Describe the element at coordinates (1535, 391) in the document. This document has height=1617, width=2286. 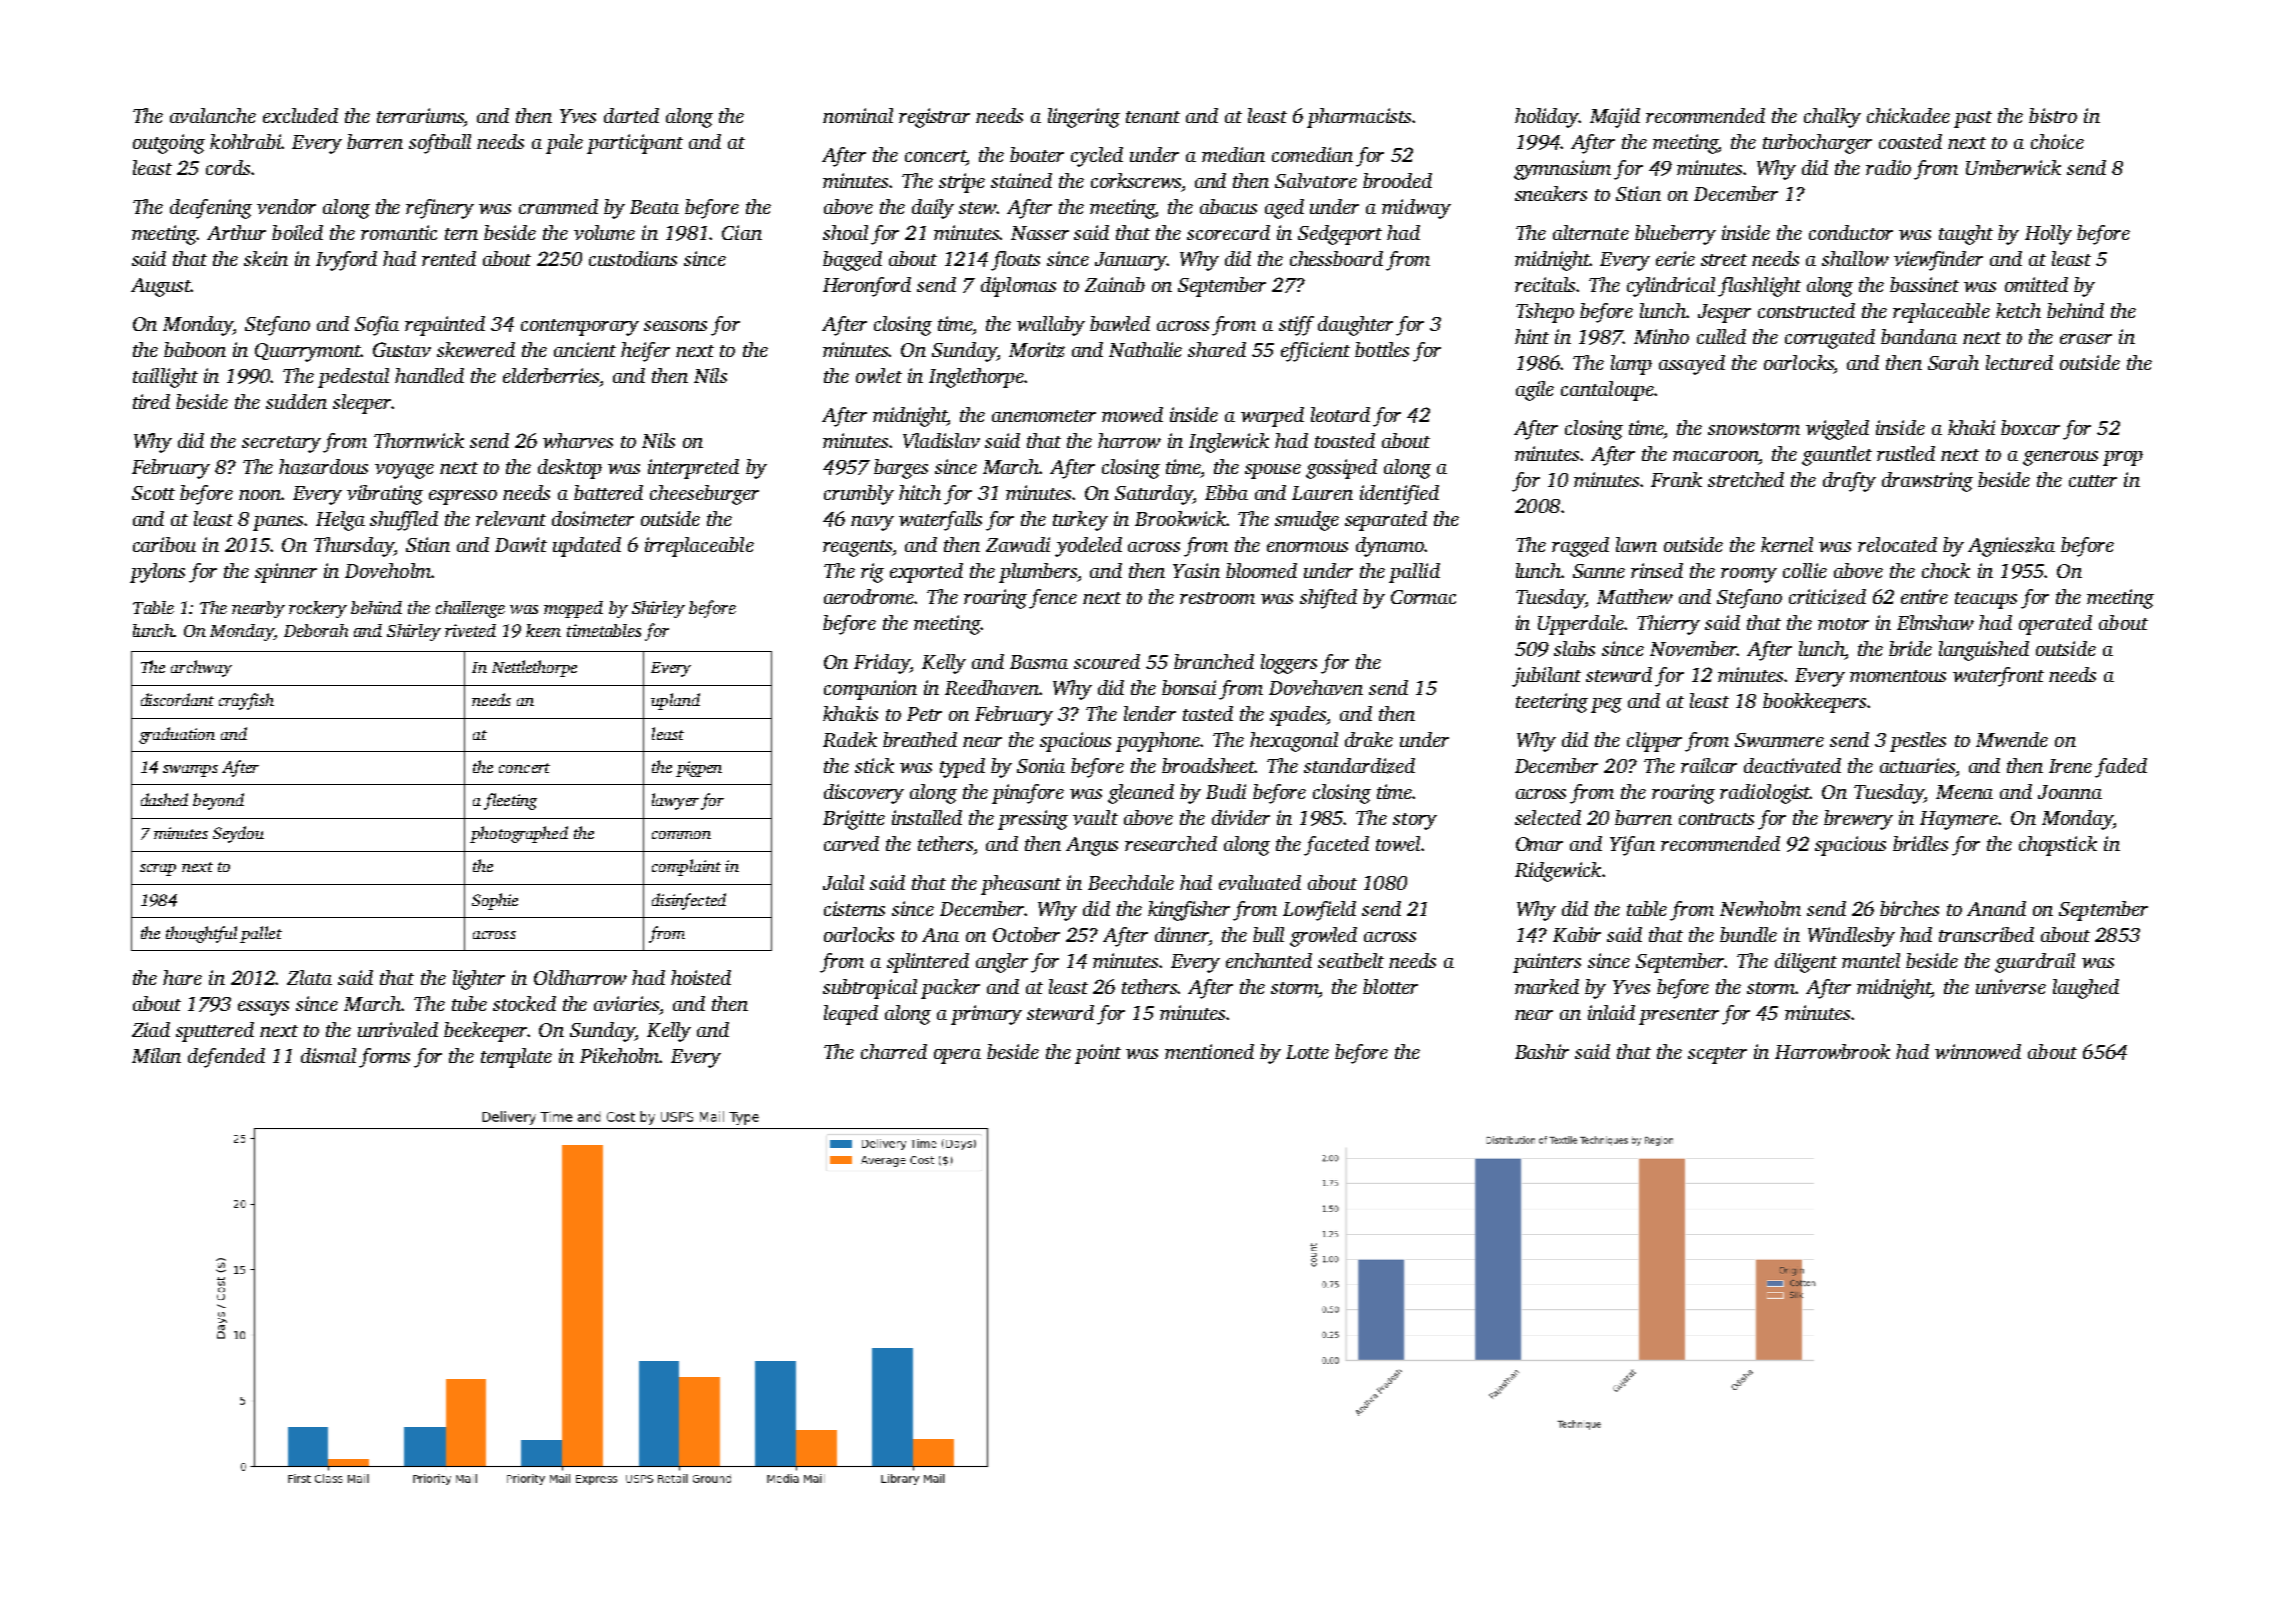
I see `agile` at that location.
